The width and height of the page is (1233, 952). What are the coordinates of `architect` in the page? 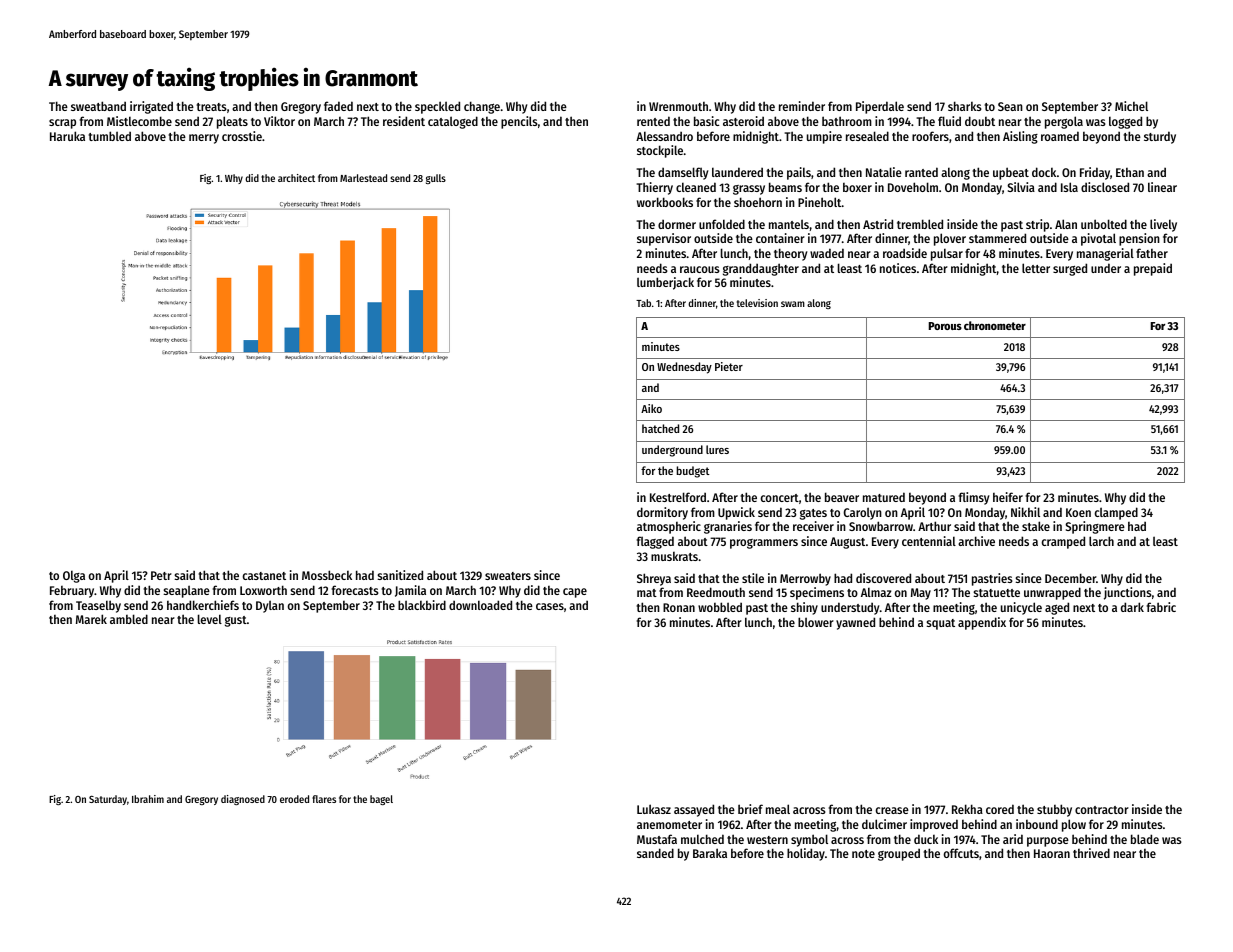 It's located at (296, 178).
